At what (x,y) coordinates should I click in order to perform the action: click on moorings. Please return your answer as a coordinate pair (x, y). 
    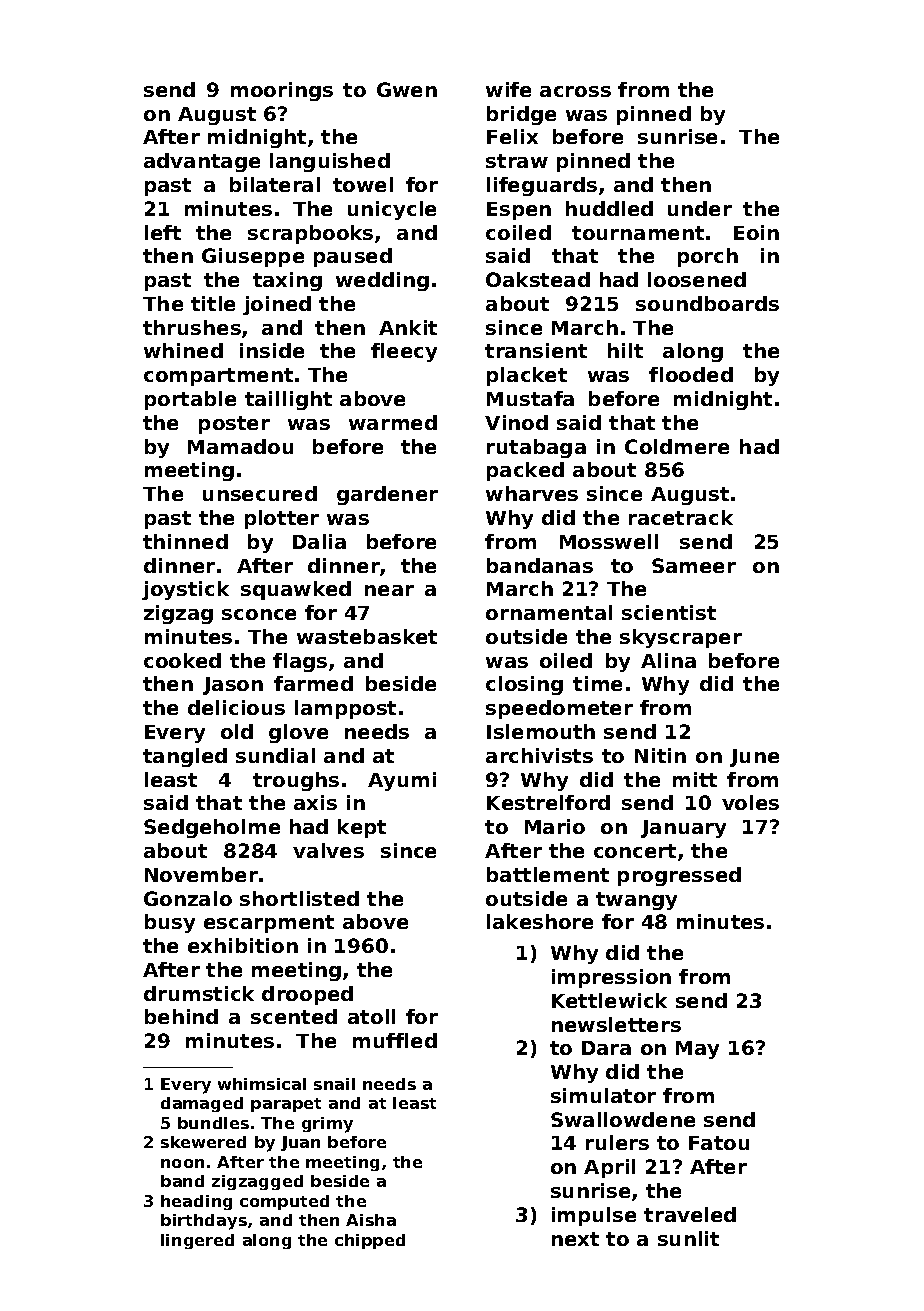
    Looking at the image, I should click on (282, 91).
